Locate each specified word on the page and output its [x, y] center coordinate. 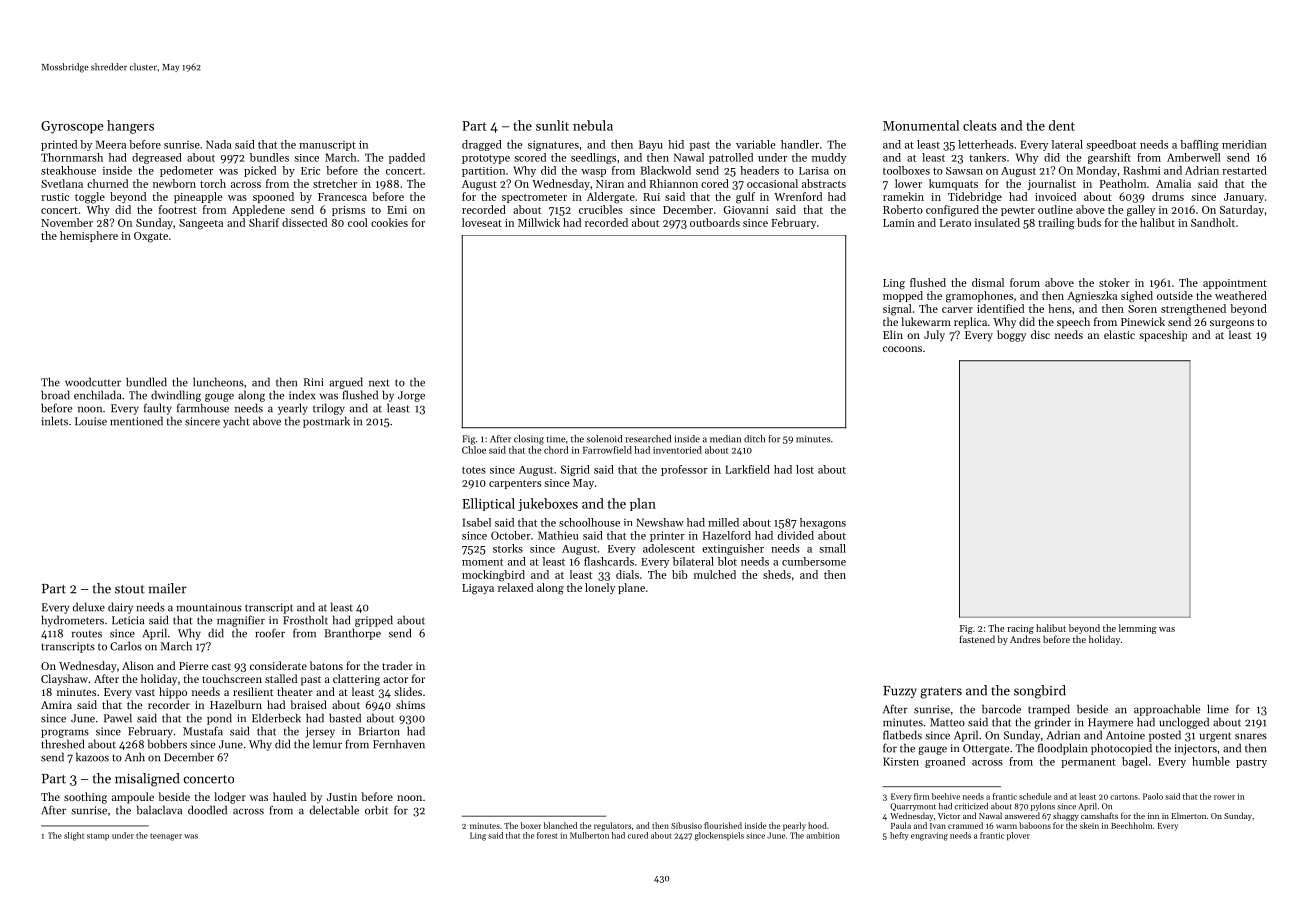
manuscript [327, 146]
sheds [777, 574]
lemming [1138, 629]
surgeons [1232, 324]
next [379, 383]
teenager [166, 837]
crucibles [601, 209]
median [725, 439]
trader [397, 665]
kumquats [953, 184]
